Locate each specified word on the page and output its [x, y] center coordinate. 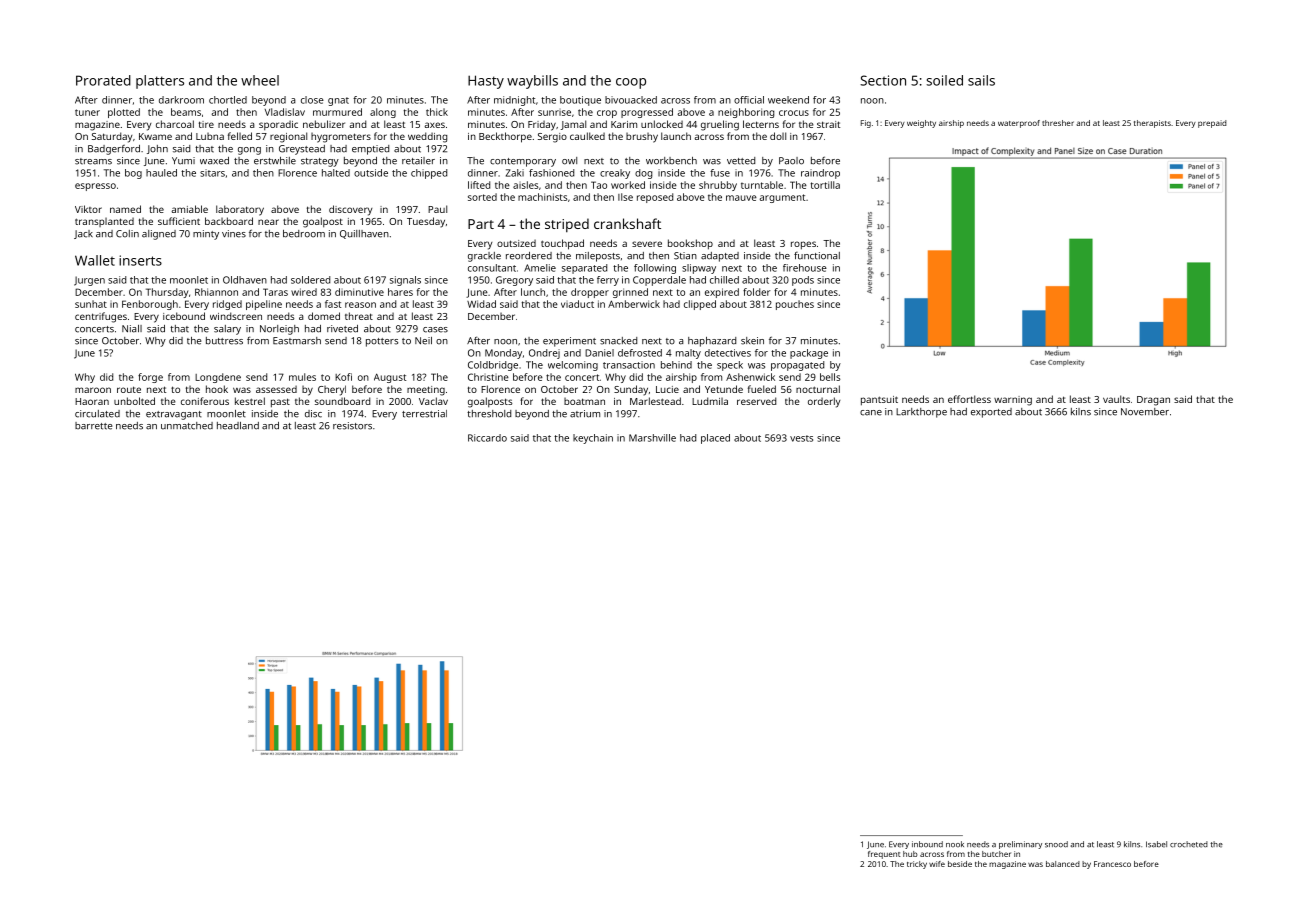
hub [910, 854]
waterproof [1019, 124]
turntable [762, 185]
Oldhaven [245, 280]
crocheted [1189, 844]
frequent [884, 855]
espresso [95, 187]
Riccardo [487, 438]
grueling [720, 125]
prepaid [1212, 124]
